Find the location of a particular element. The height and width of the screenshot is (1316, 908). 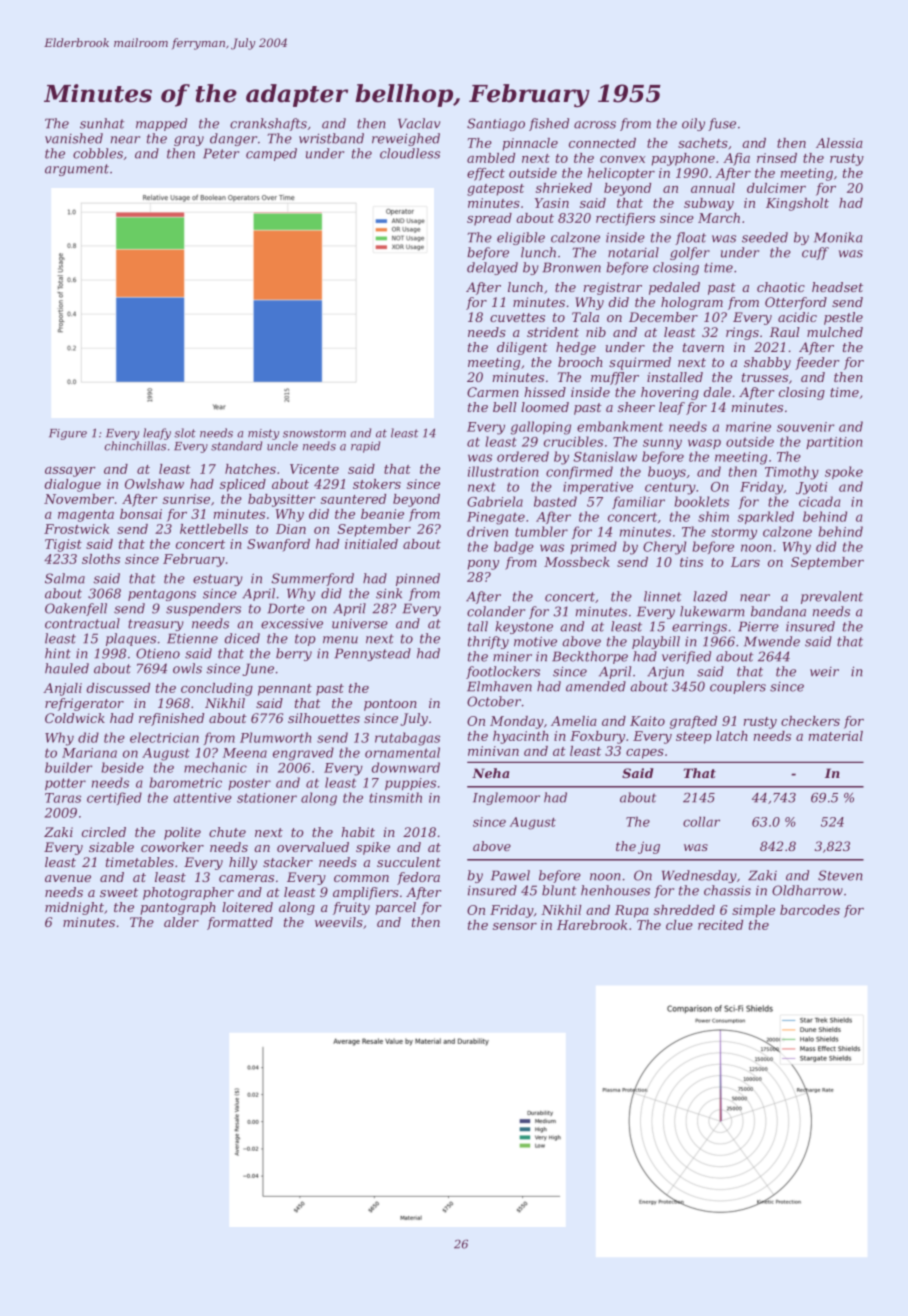

crankshafts is located at coordinates (268, 124).
